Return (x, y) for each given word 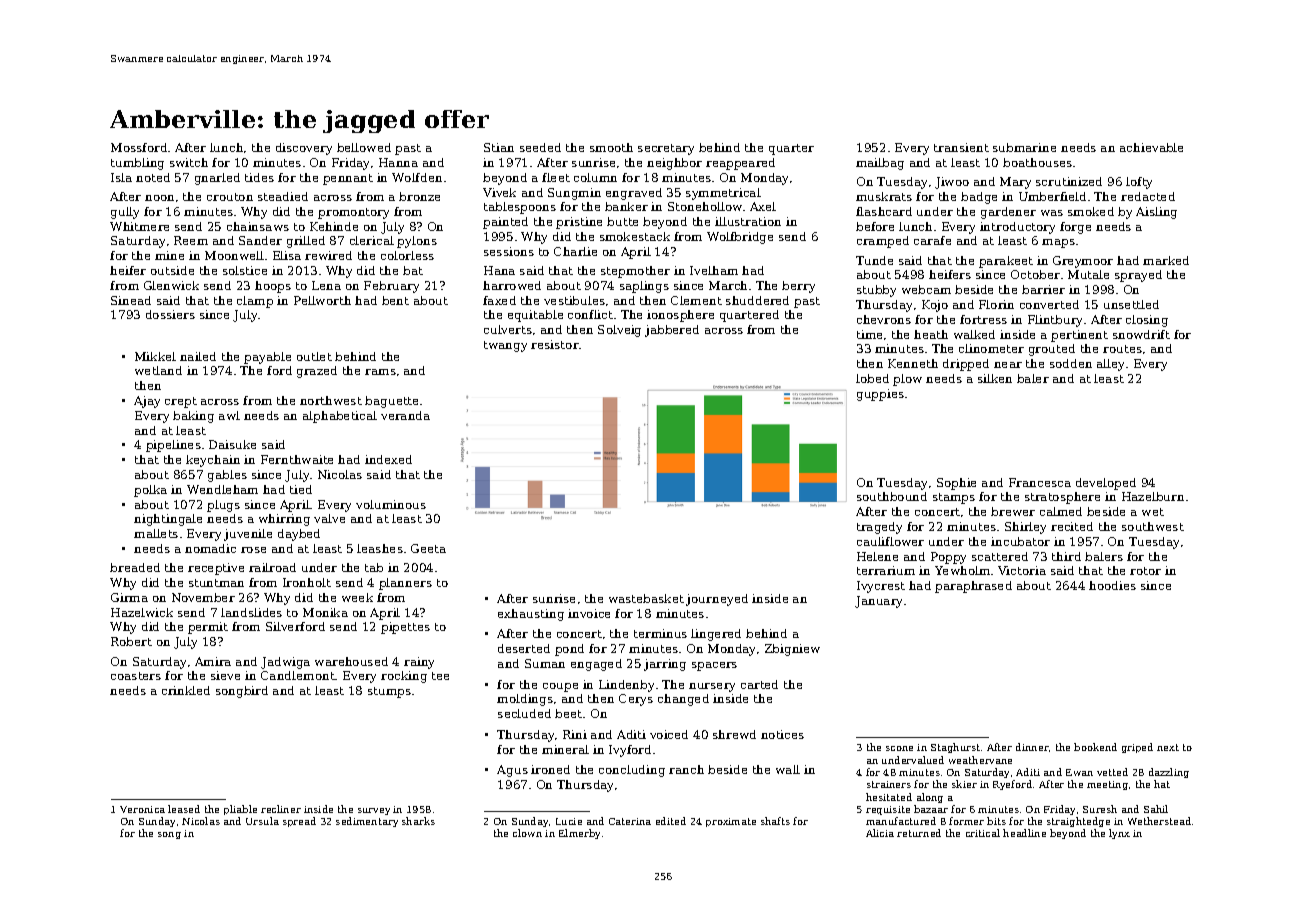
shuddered (757, 300)
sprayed (1138, 276)
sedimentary (367, 822)
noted (153, 177)
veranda (405, 415)
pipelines (173, 446)
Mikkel (155, 356)
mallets (156, 533)
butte (622, 221)
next (1168, 747)
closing (1147, 321)
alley (1110, 365)
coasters (136, 676)
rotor (1145, 571)
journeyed (717, 600)
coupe (560, 687)
